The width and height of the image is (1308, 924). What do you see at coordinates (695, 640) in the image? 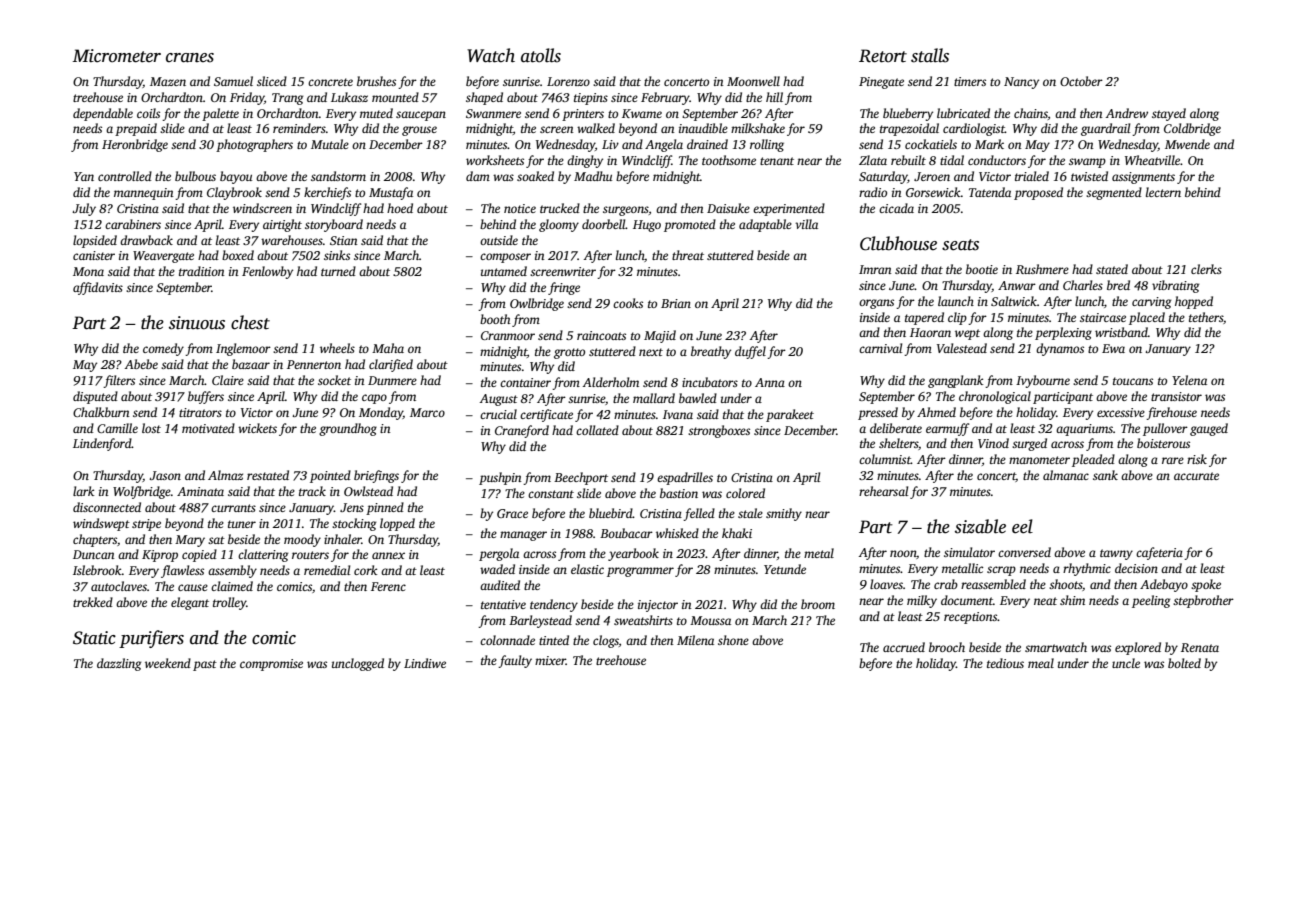
I see `Milena` at bounding box center [695, 640].
